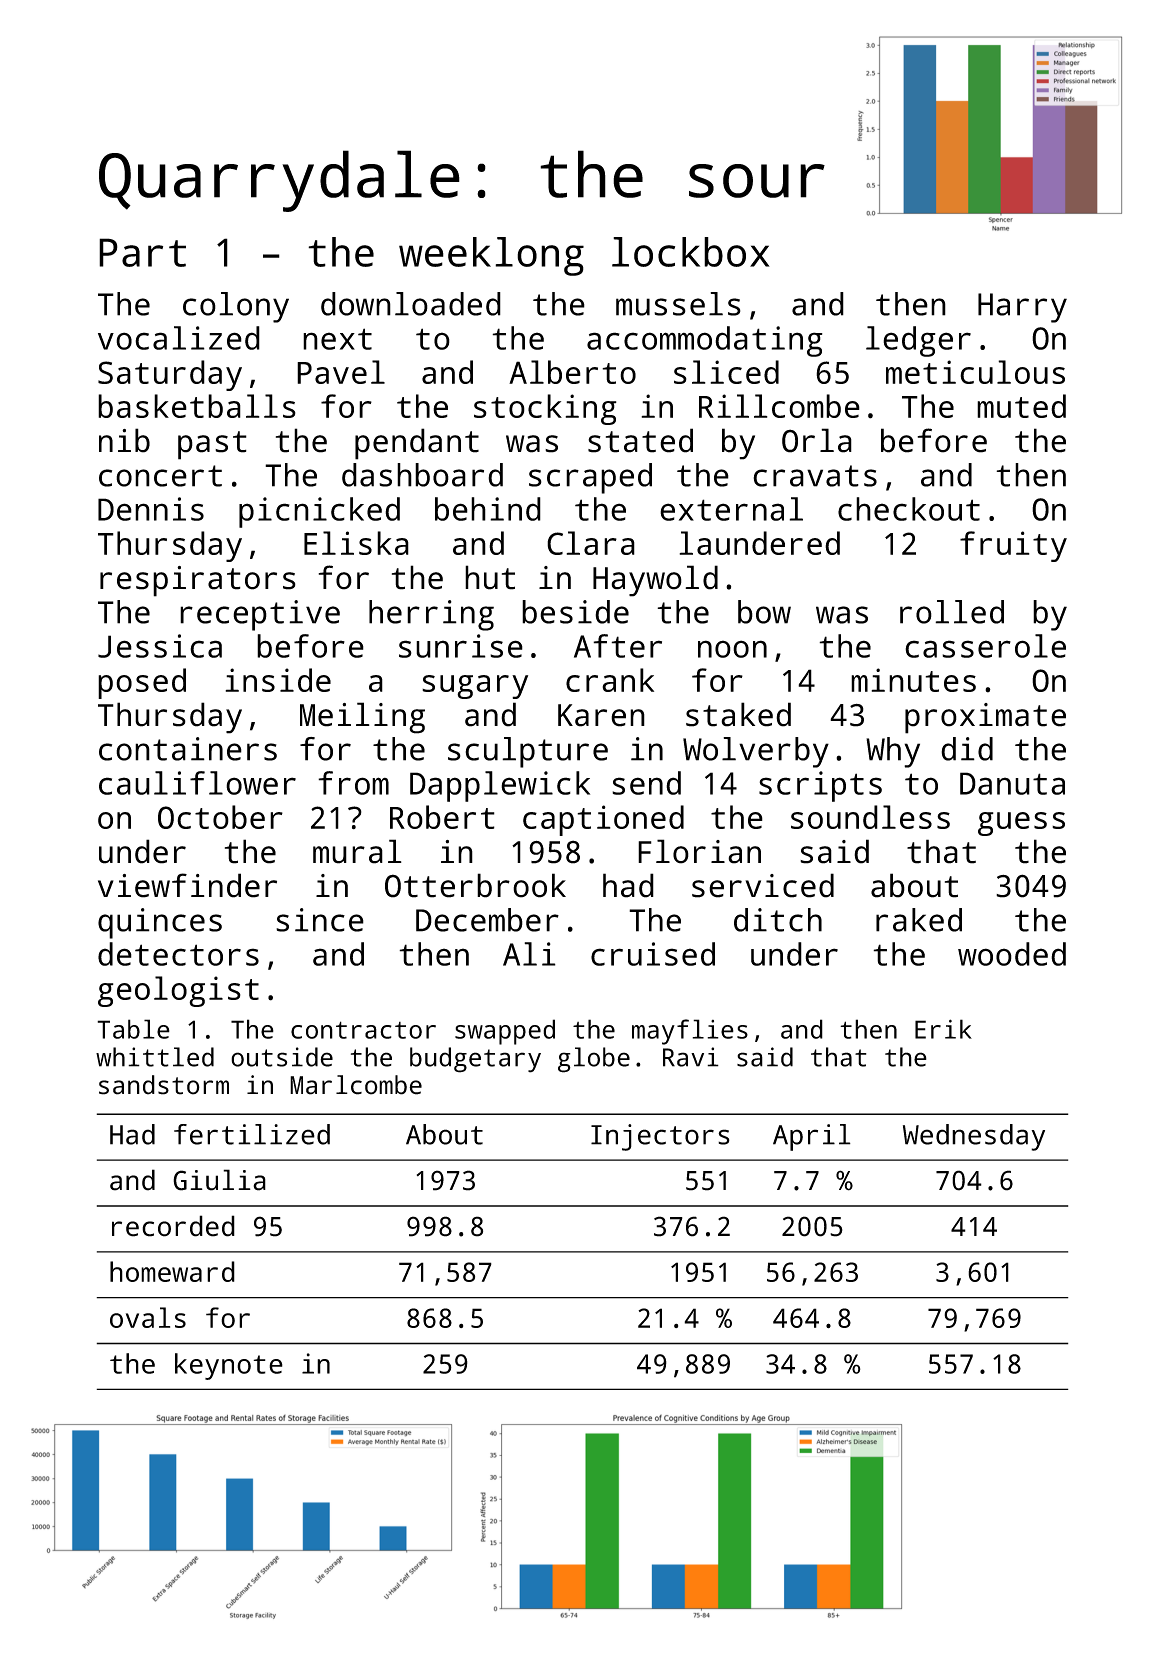 Image resolution: width=1165 pixels, height=1654 pixels. I want to click on Giulia, so click(219, 1180).
